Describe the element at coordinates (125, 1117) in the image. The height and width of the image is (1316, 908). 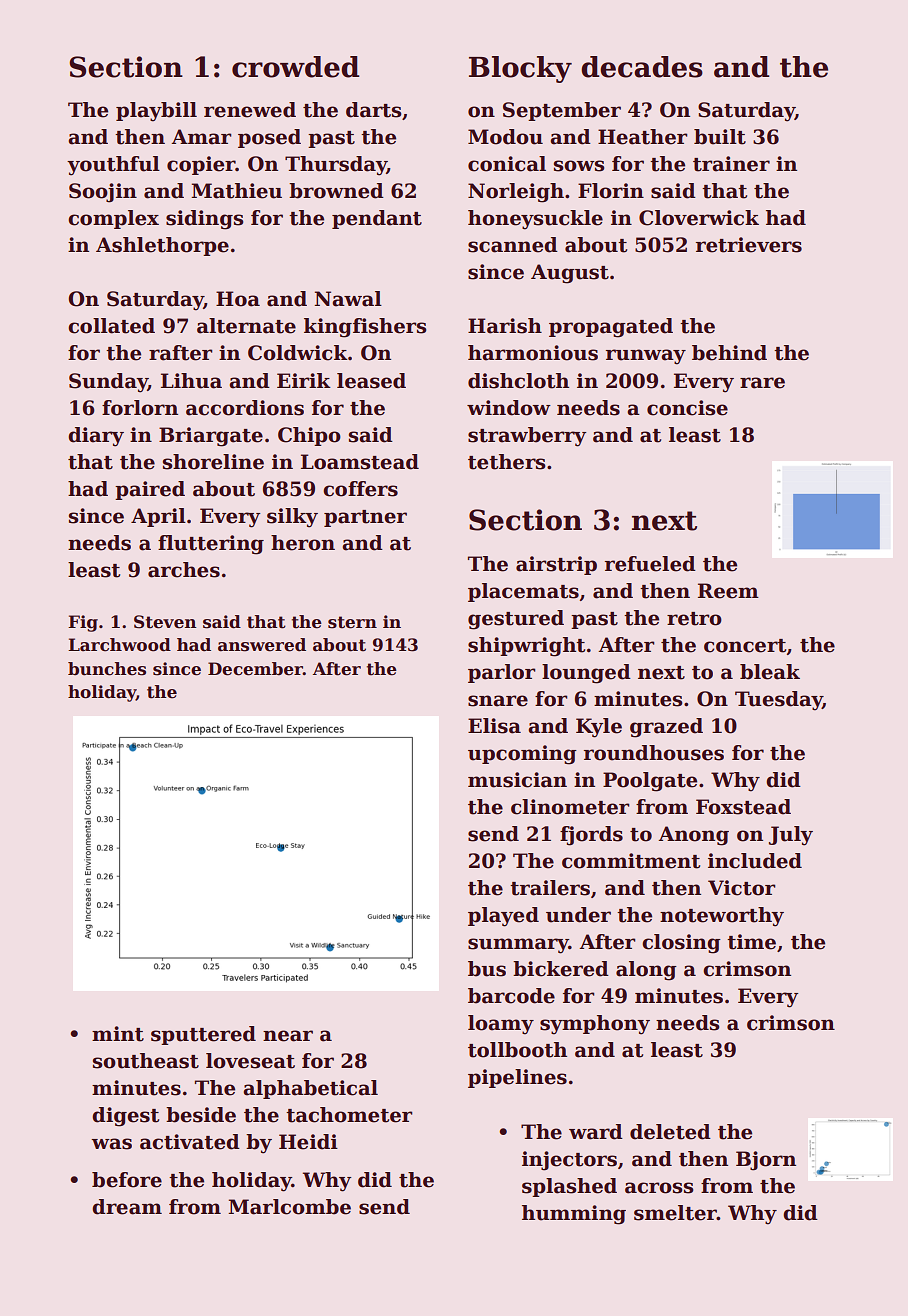
I see `digest` at that location.
